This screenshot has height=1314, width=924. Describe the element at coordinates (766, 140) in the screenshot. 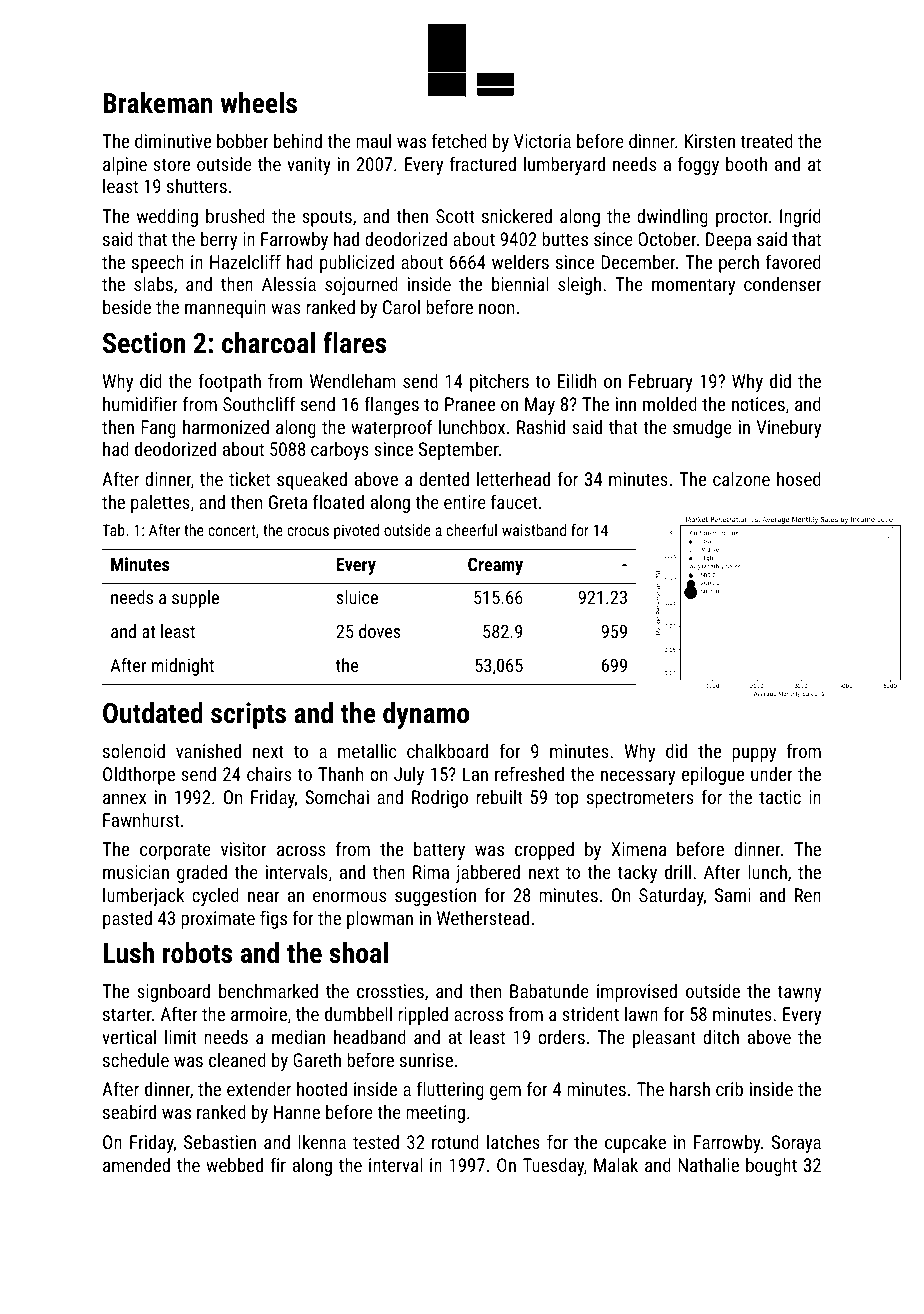

I see `treated` at that location.
